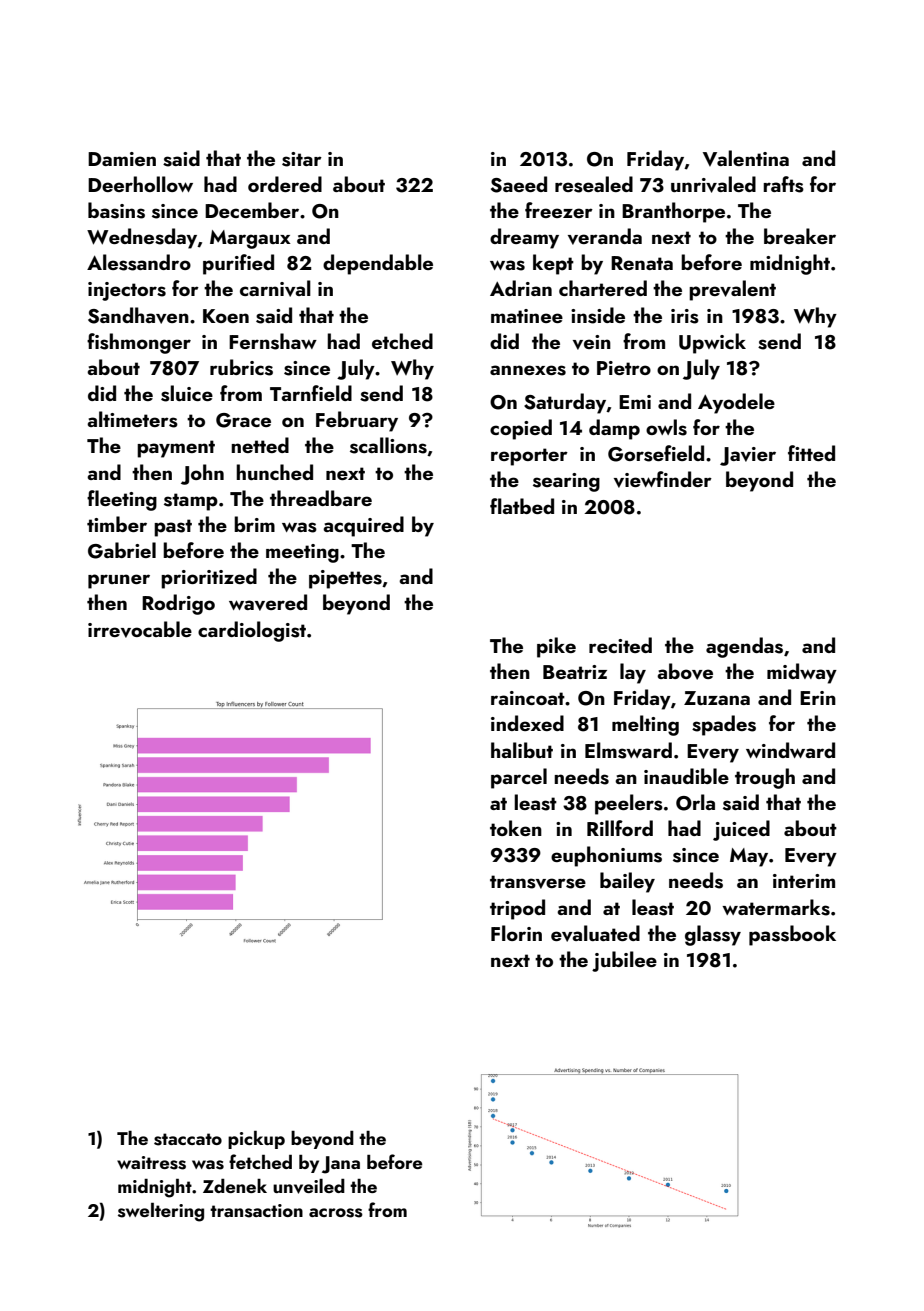 The height and width of the screenshot is (1311, 924). Describe the element at coordinates (336, 1213) in the screenshot. I see `across` at that location.
